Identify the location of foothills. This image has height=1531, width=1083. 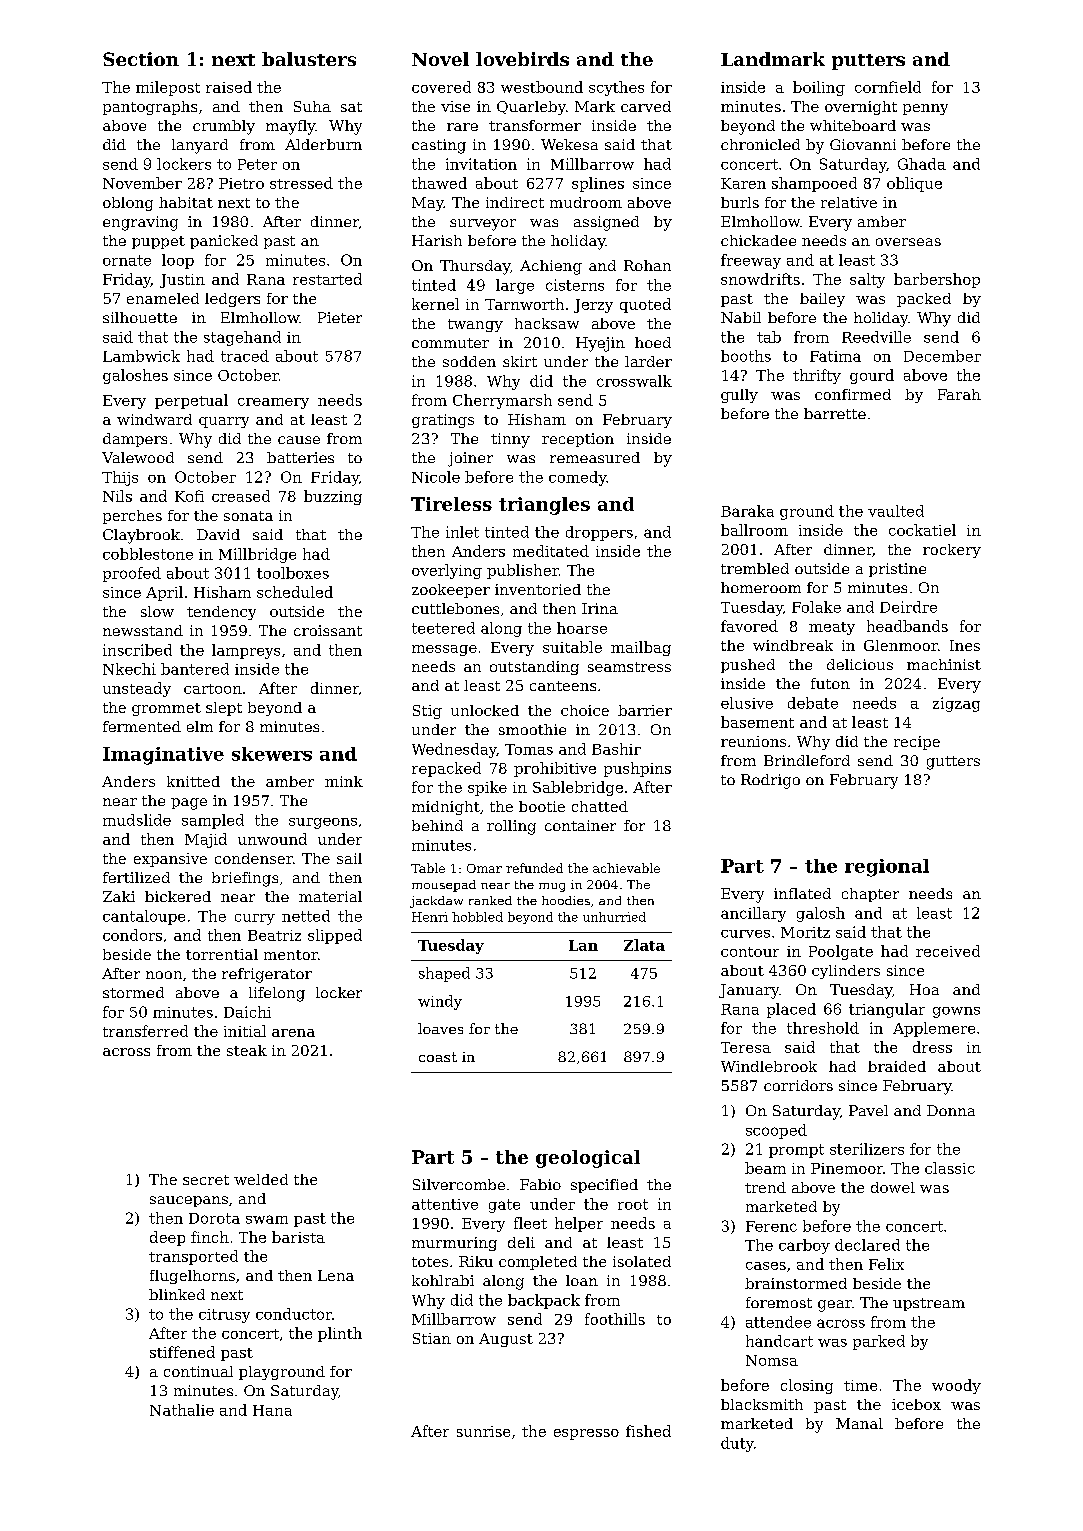
(615, 1319).
